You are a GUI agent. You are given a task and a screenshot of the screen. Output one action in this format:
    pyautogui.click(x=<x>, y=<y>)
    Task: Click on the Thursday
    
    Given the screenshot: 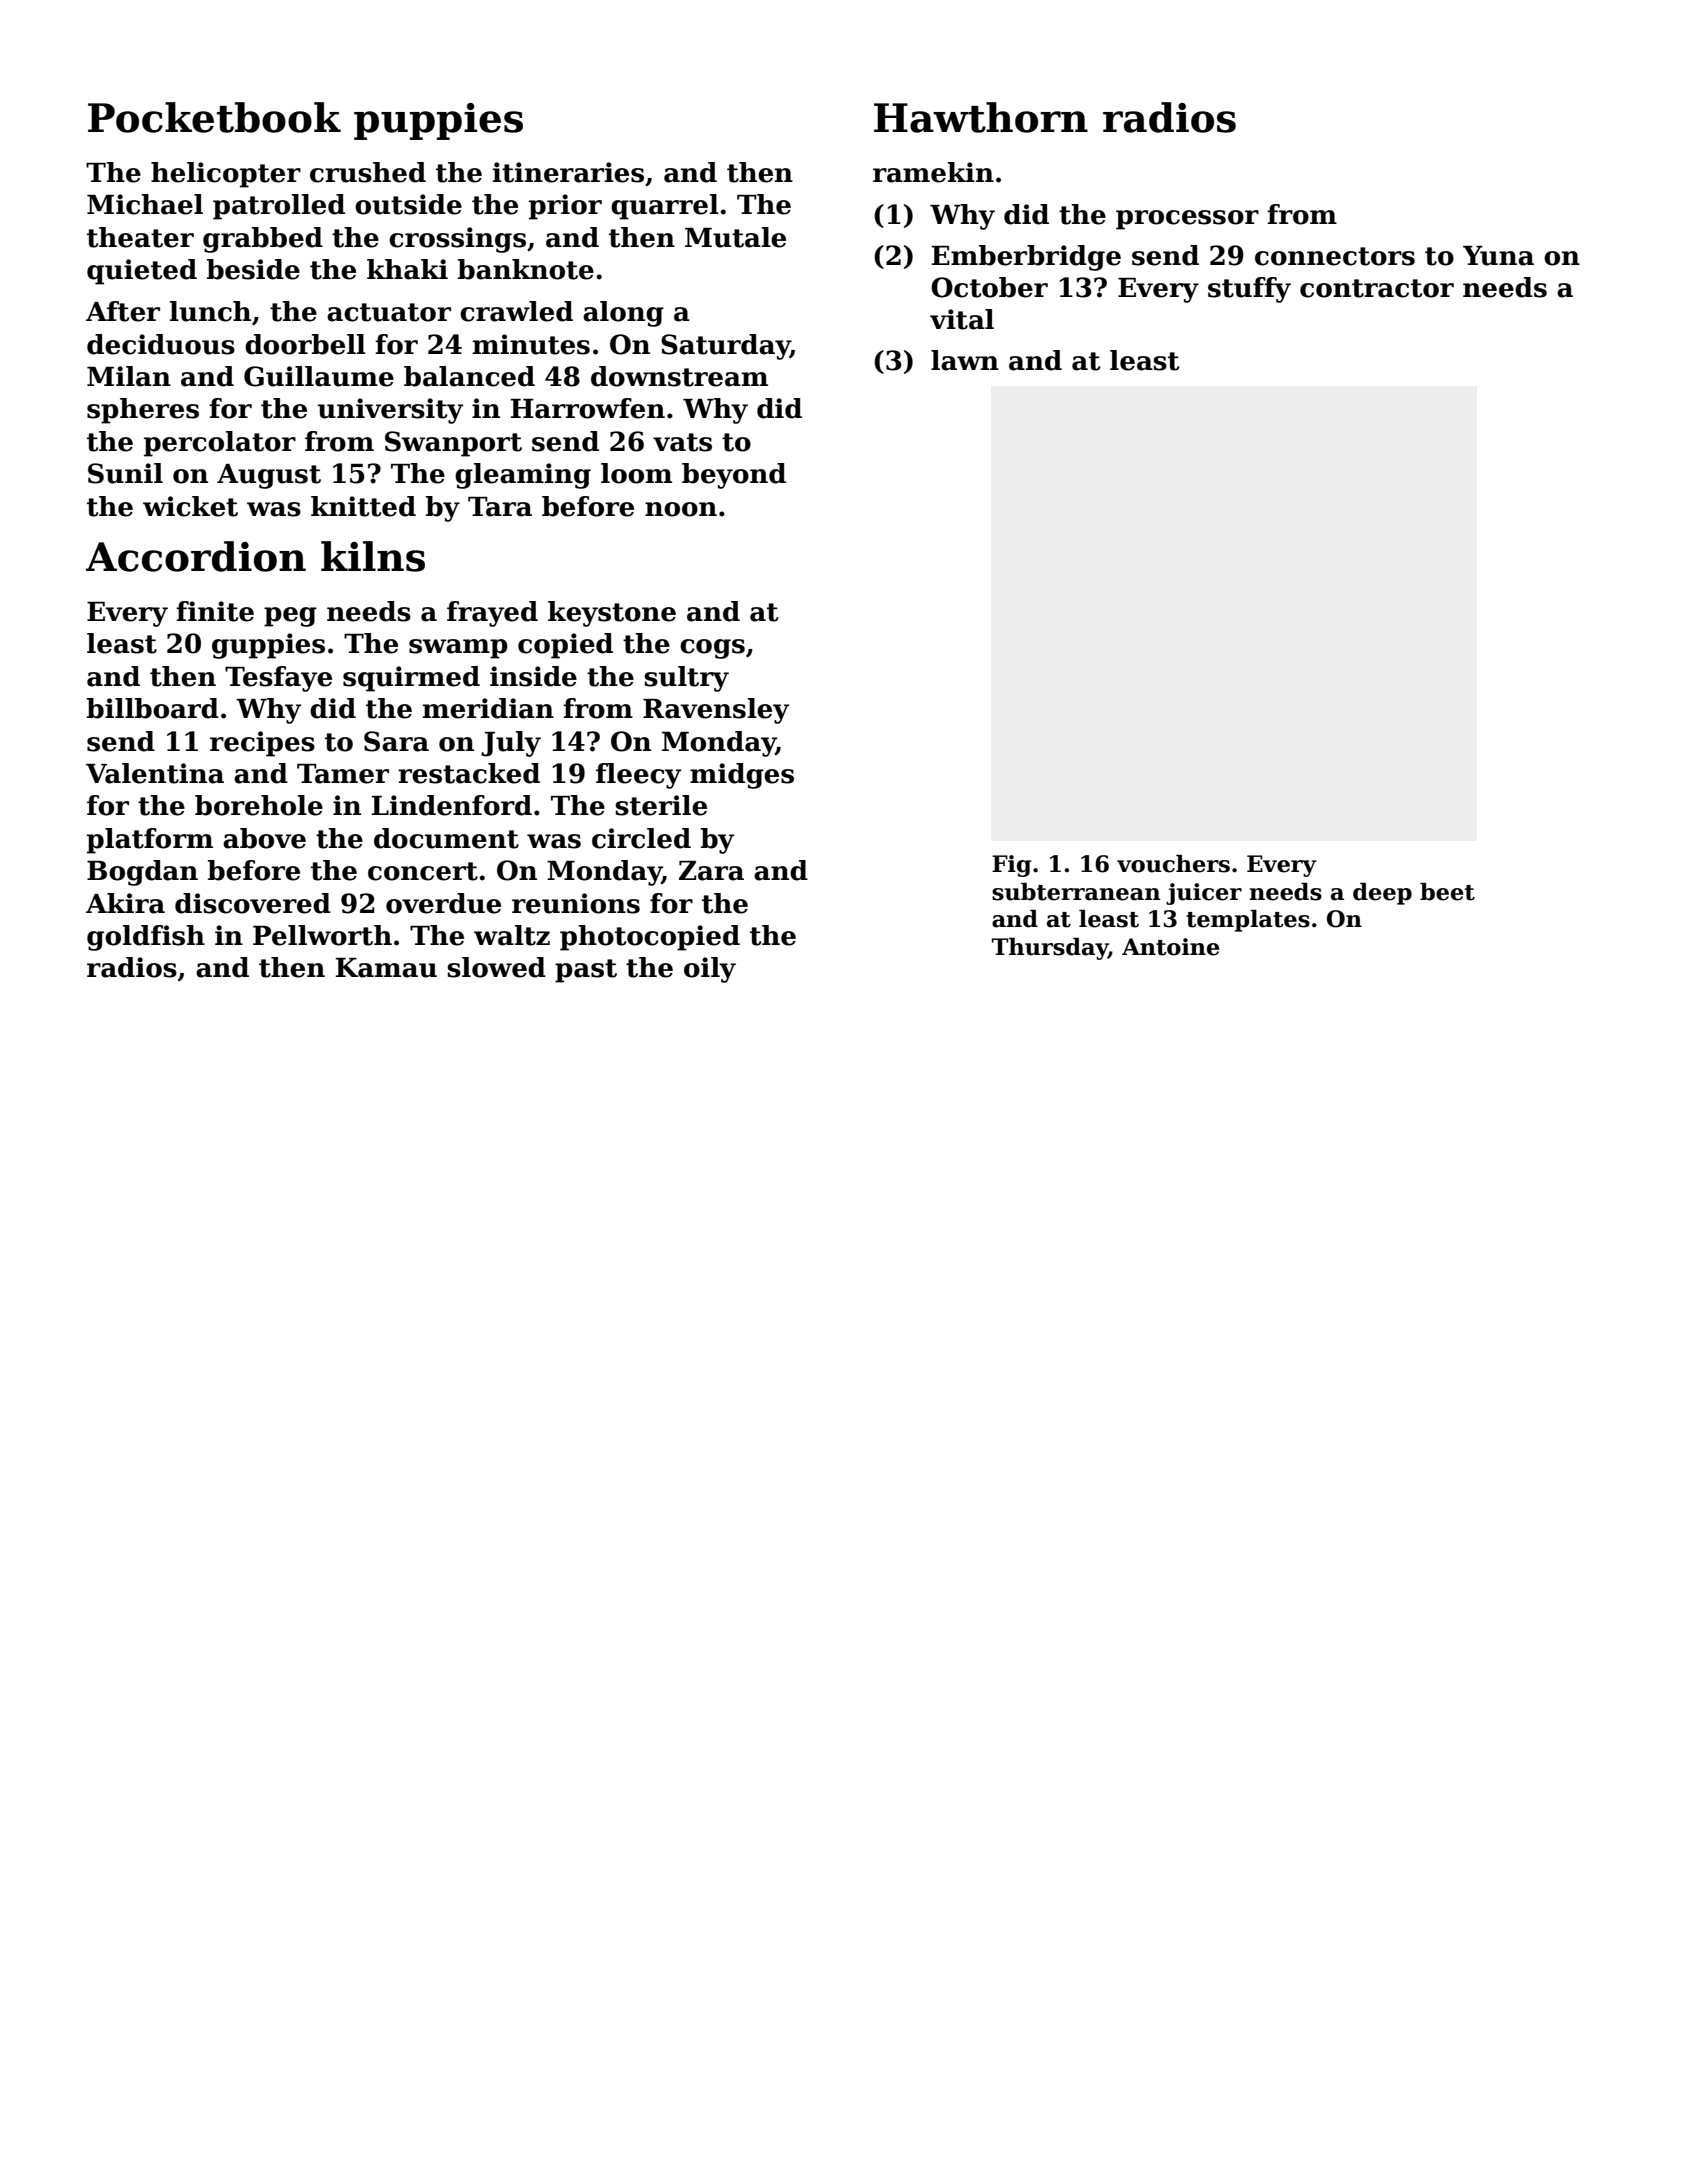 What is the action you would take?
    pyautogui.click(x=1050, y=949)
